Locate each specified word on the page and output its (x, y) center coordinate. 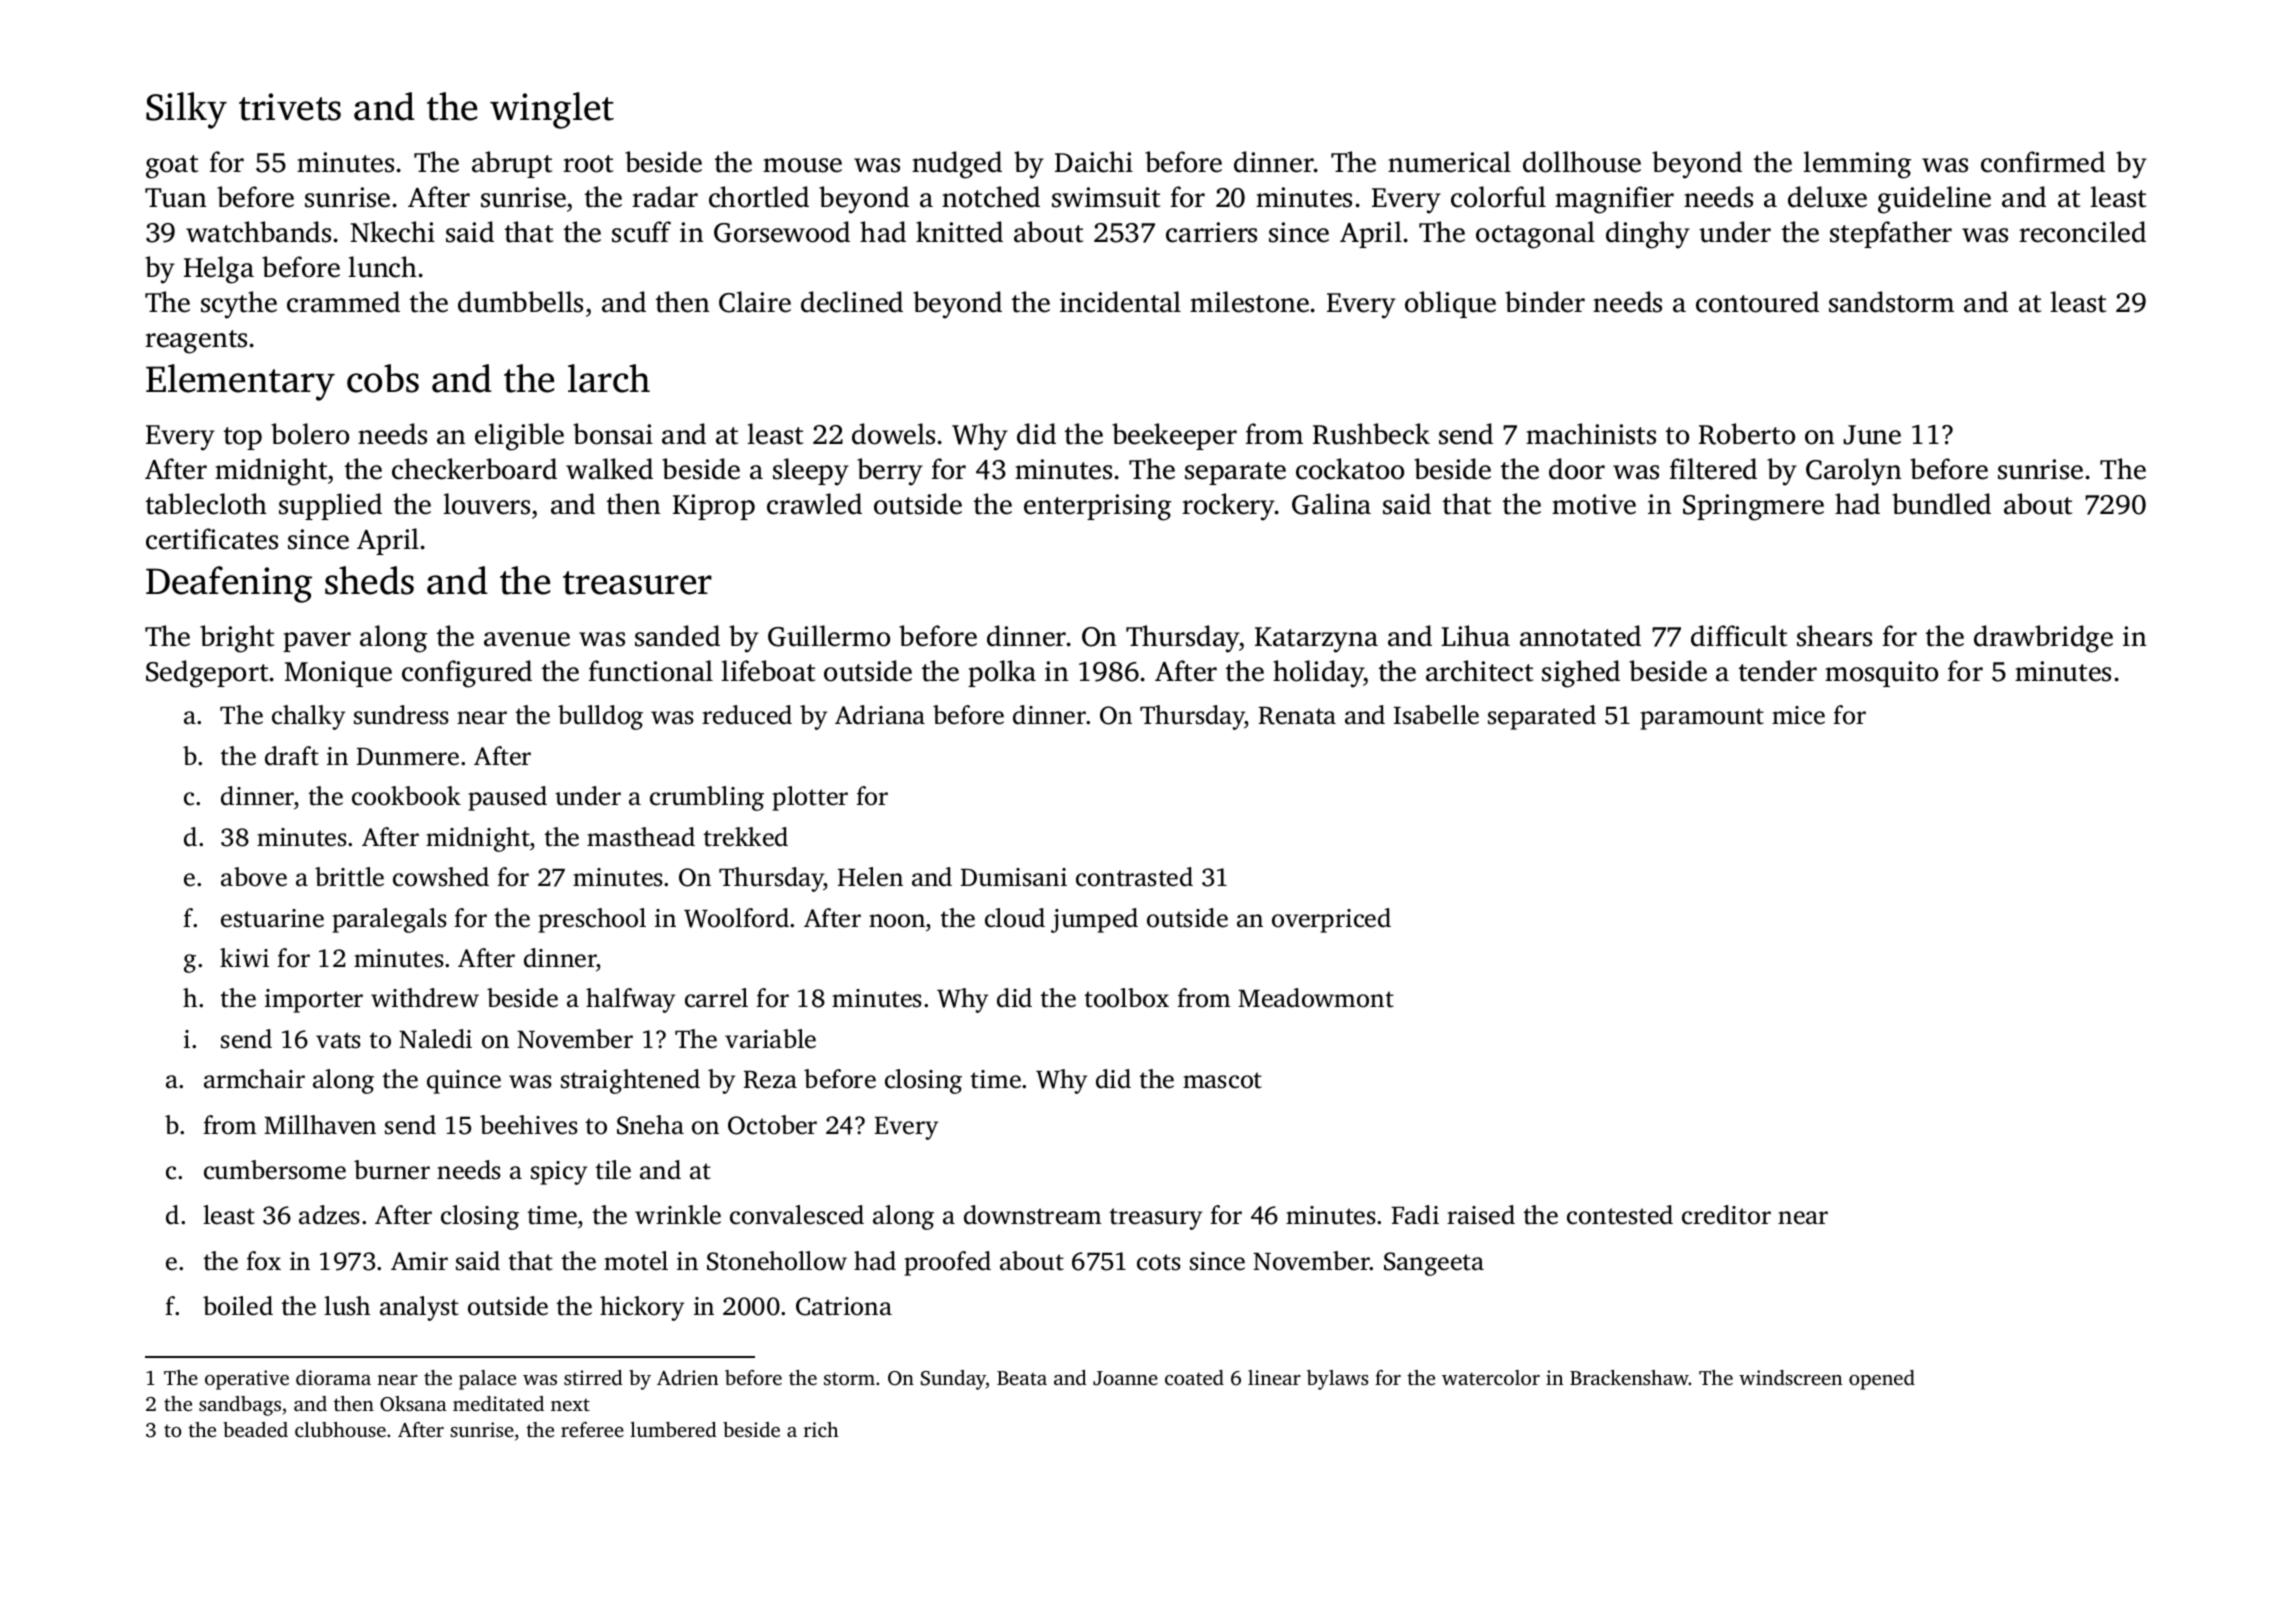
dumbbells (520, 302)
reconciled (2082, 232)
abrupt (512, 164)
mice (1798, 715)
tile (613, 1170)
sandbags (240, 1406)
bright (237, 639)
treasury (1155, 1219)
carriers (1211, 232)
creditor (1726, 1215)
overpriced (1331, 920)
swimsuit (1106, 197)
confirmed (2043, 162)
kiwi (244, 957)
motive (1594, 504)
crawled (814, 504)
